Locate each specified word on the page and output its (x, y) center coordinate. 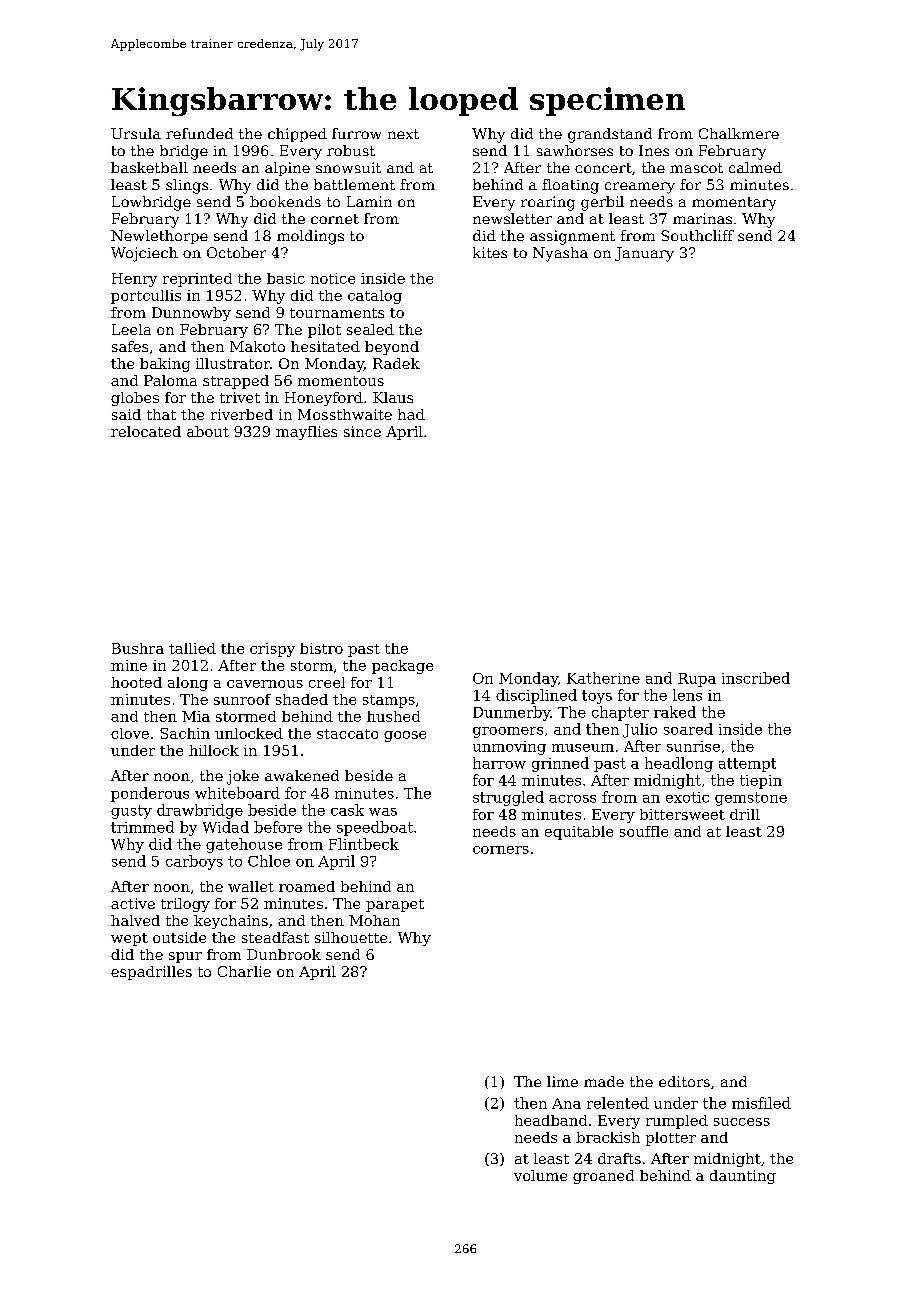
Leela (131, 329)
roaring (548, 203)
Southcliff (697, 235)
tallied (192, 648)
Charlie (244, 971)
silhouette (351, 937)
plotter (671, 1139)
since (362, 431)
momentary (734, 204)
